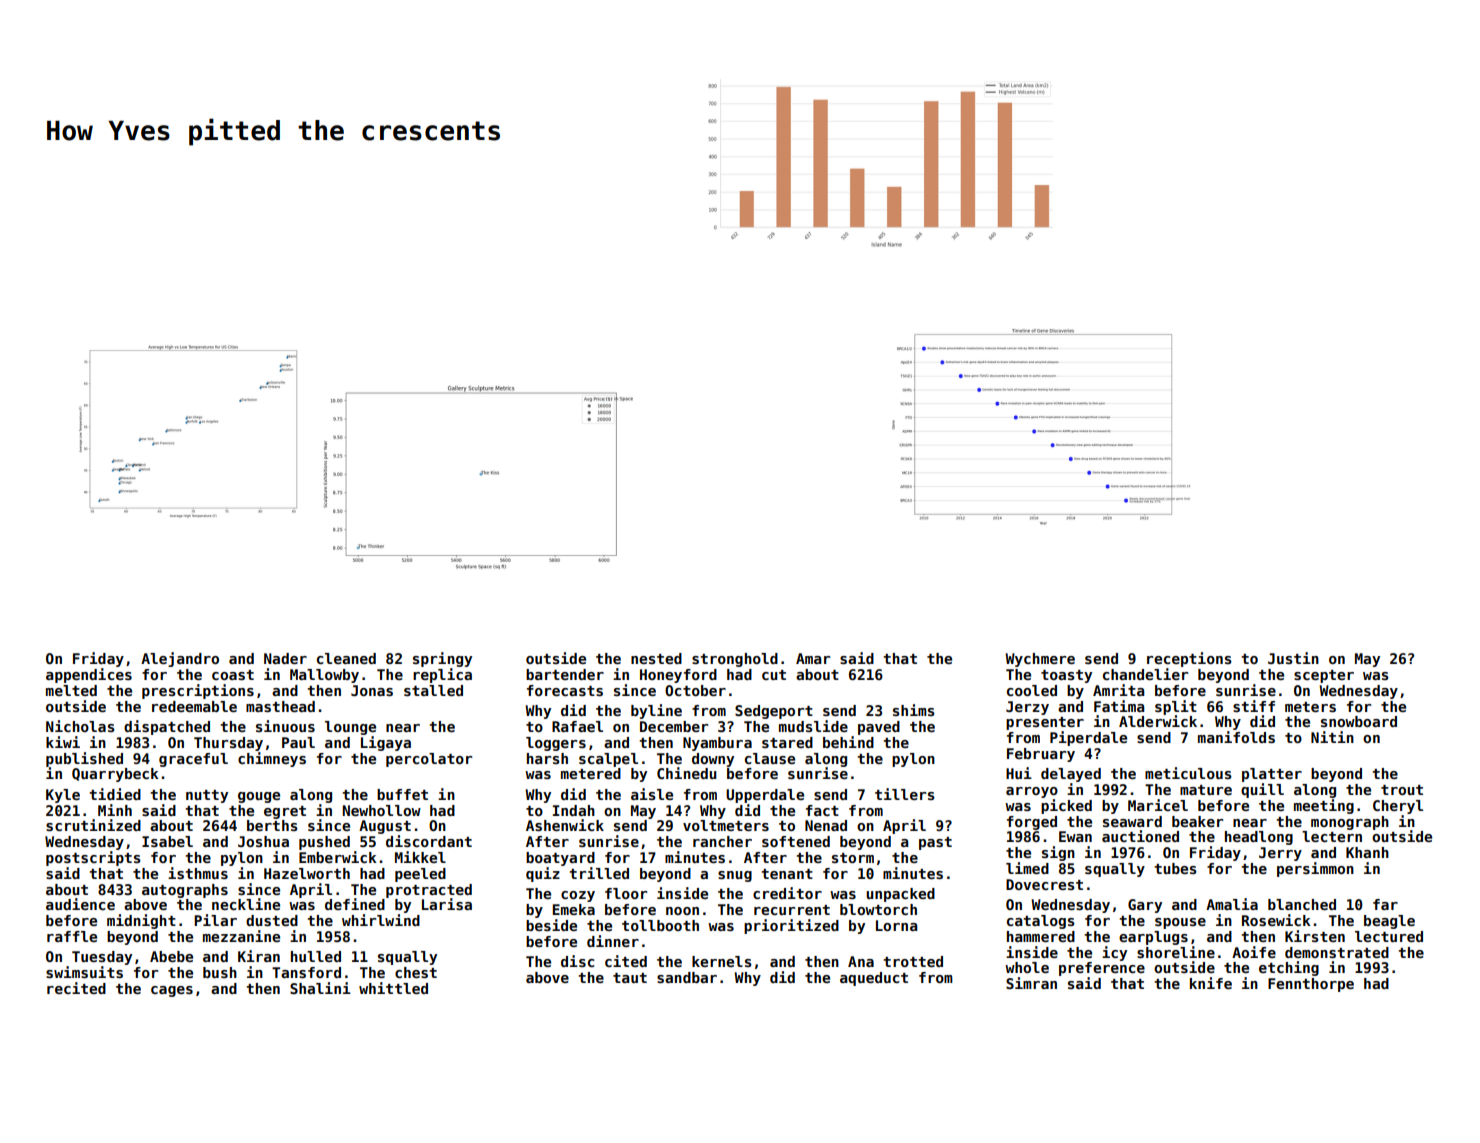  Describe the element at coordinates (386, 743) in the page. I see `Ligaya` at that location.
